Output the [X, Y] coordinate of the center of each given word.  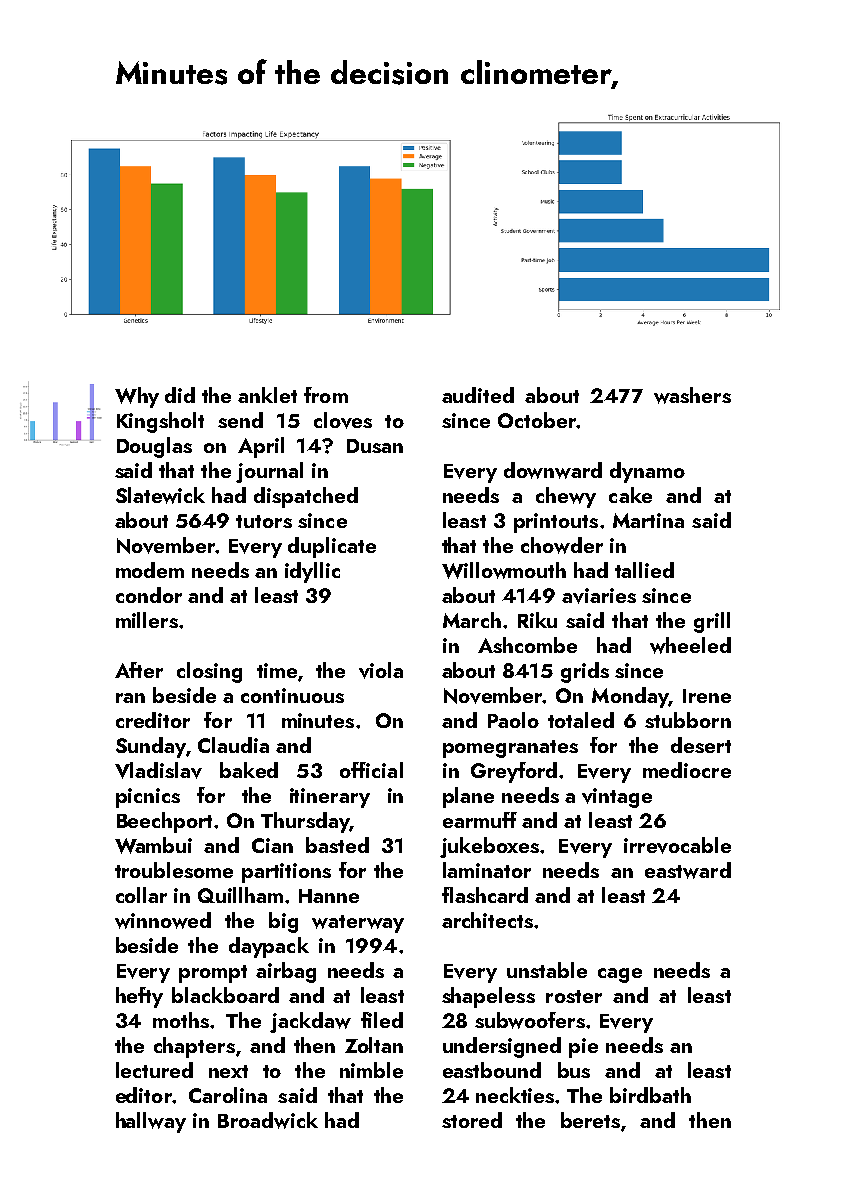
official [371, 770]
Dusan [375, 446]
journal [269, 472]
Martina [648, 520]
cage [620, 975]
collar [141, 895]
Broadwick [268, 1120]
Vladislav [158, 770]
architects [487, 920]
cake [630, 495]
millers [147, 620]
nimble [371, 1070]
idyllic [312, 572]
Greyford [514, 772]
